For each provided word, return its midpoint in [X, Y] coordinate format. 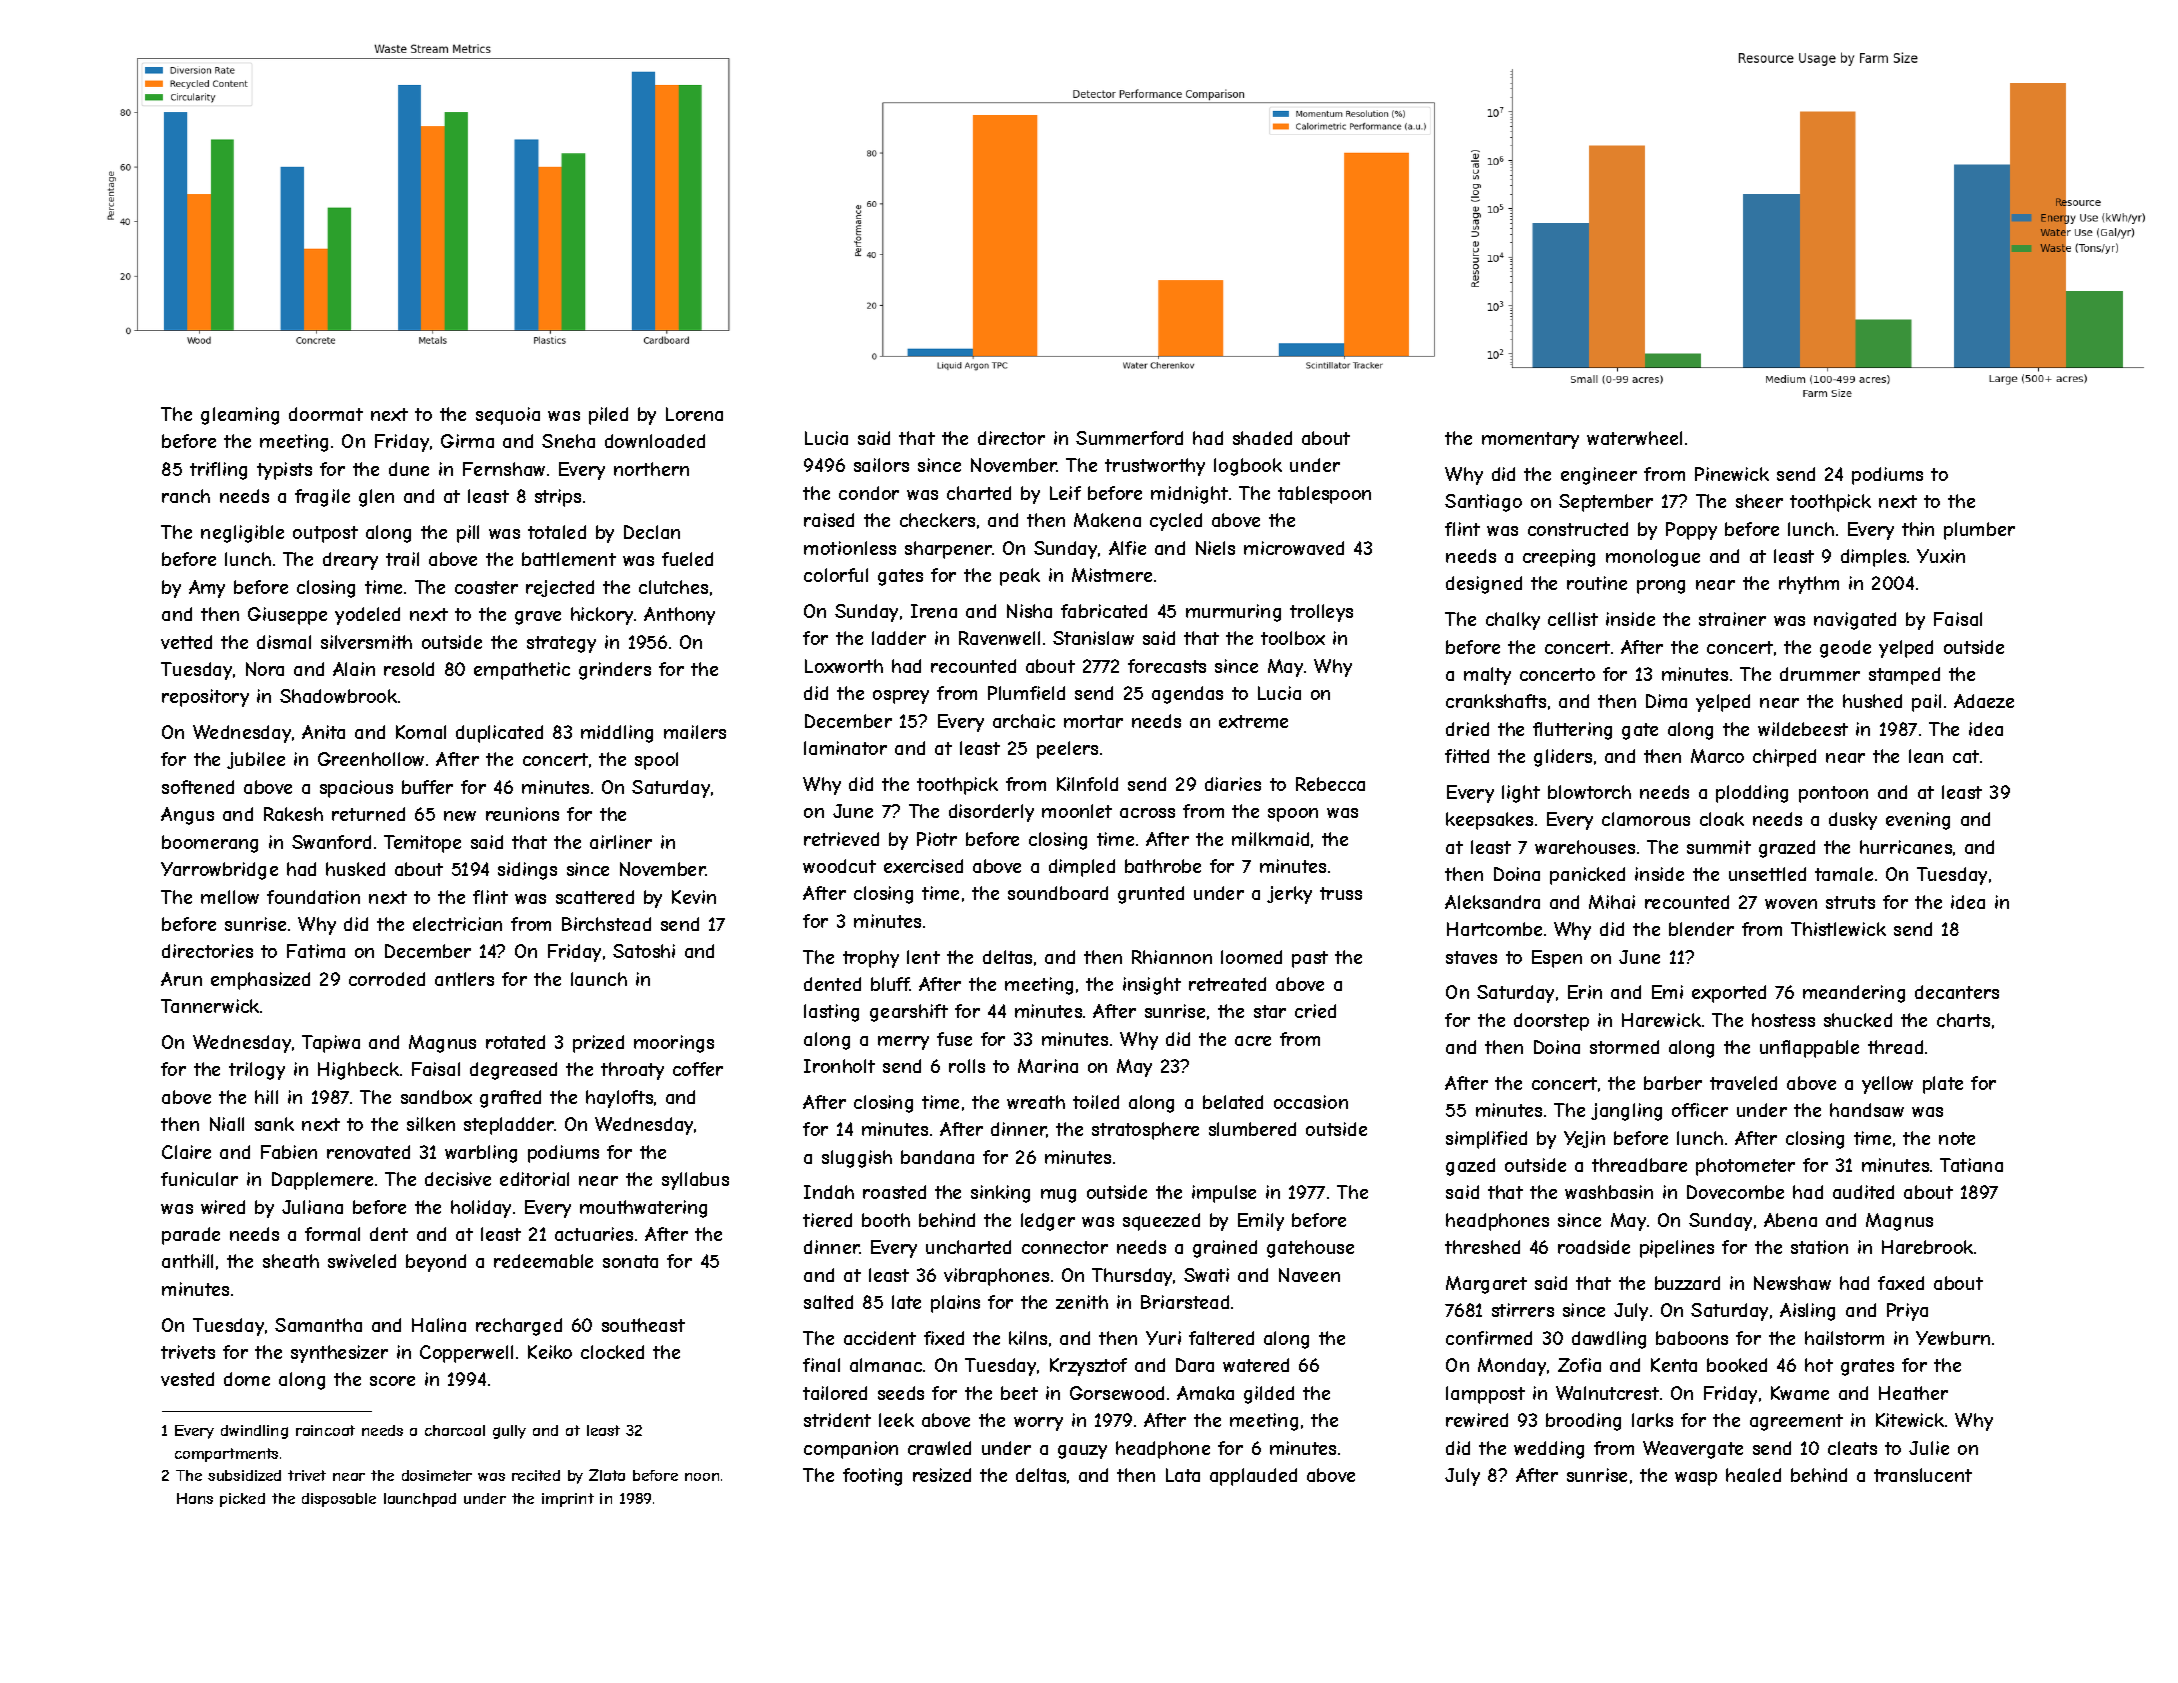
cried [1315, 1011]
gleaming [240, 416]
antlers [464, 979]
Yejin [1584, 1139]
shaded [1262, 438]
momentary [1530, 440]
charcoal [455, 1430]
